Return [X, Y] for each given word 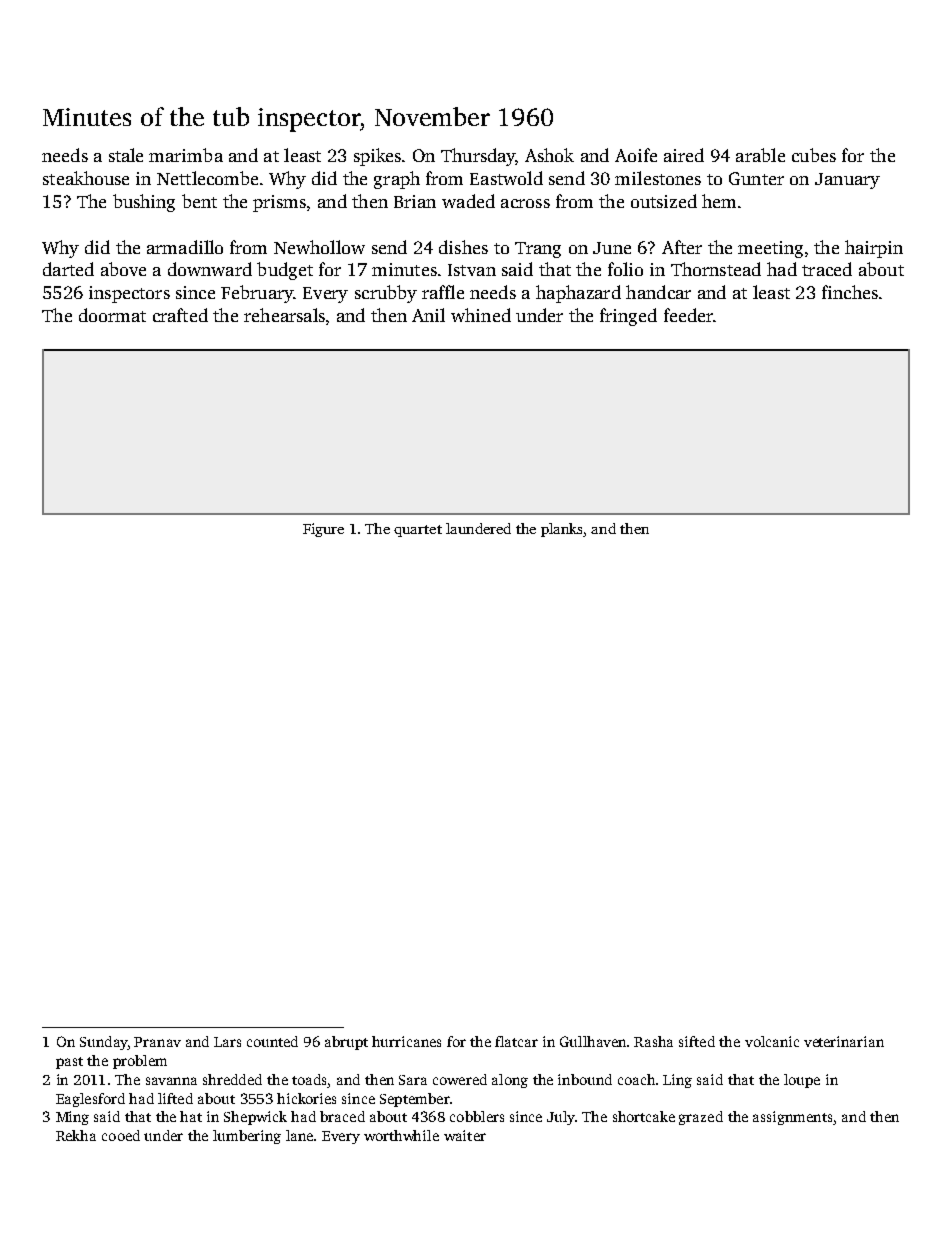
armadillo [185, 247]
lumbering [247, 1137]
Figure [323, 530]
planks [561, 530]
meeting [770, 249]
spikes [377, 157]
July [561, 1118]
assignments [792, 1118]
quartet [418, 531]
